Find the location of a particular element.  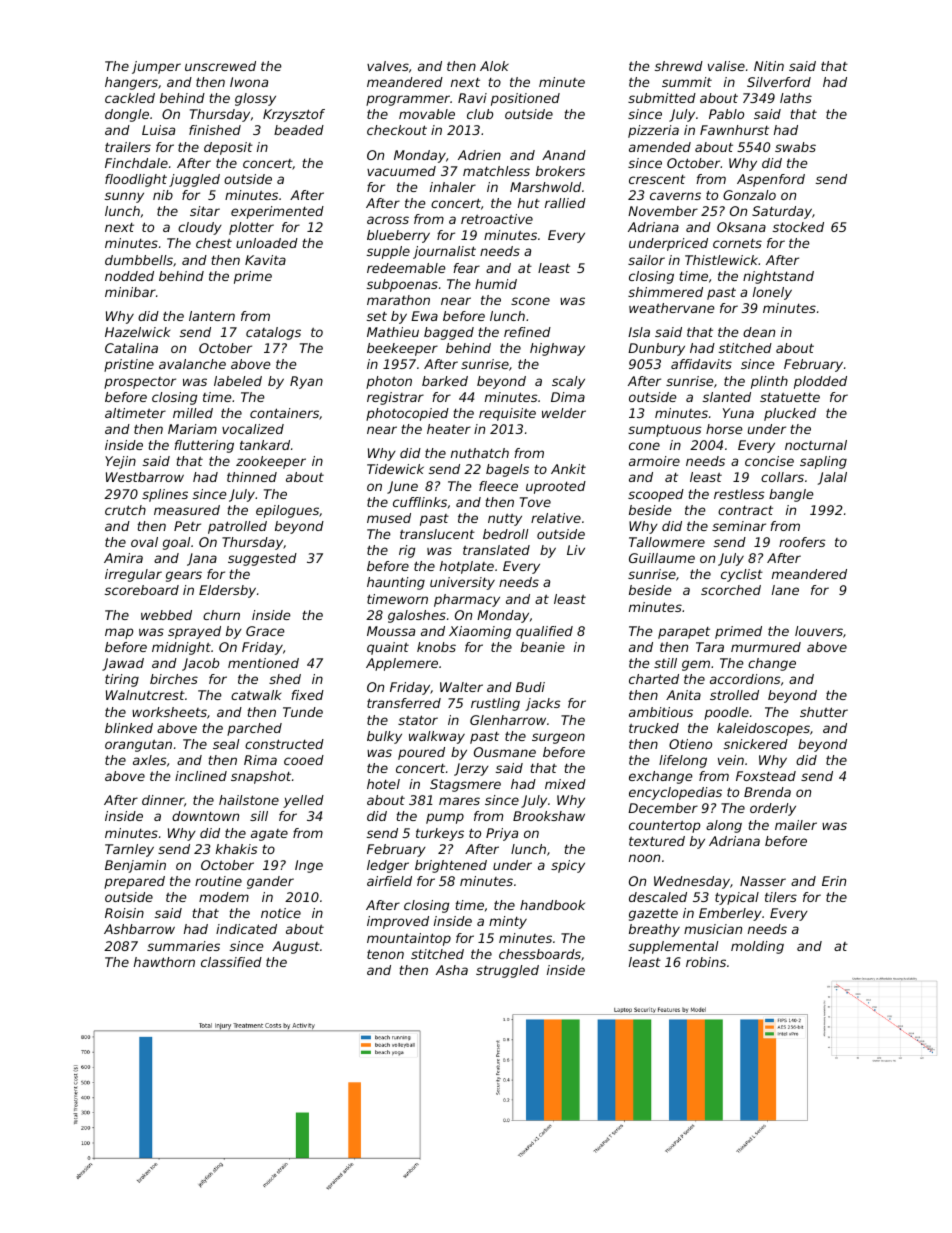

hawthorn is located at coordinates (164, 962).
